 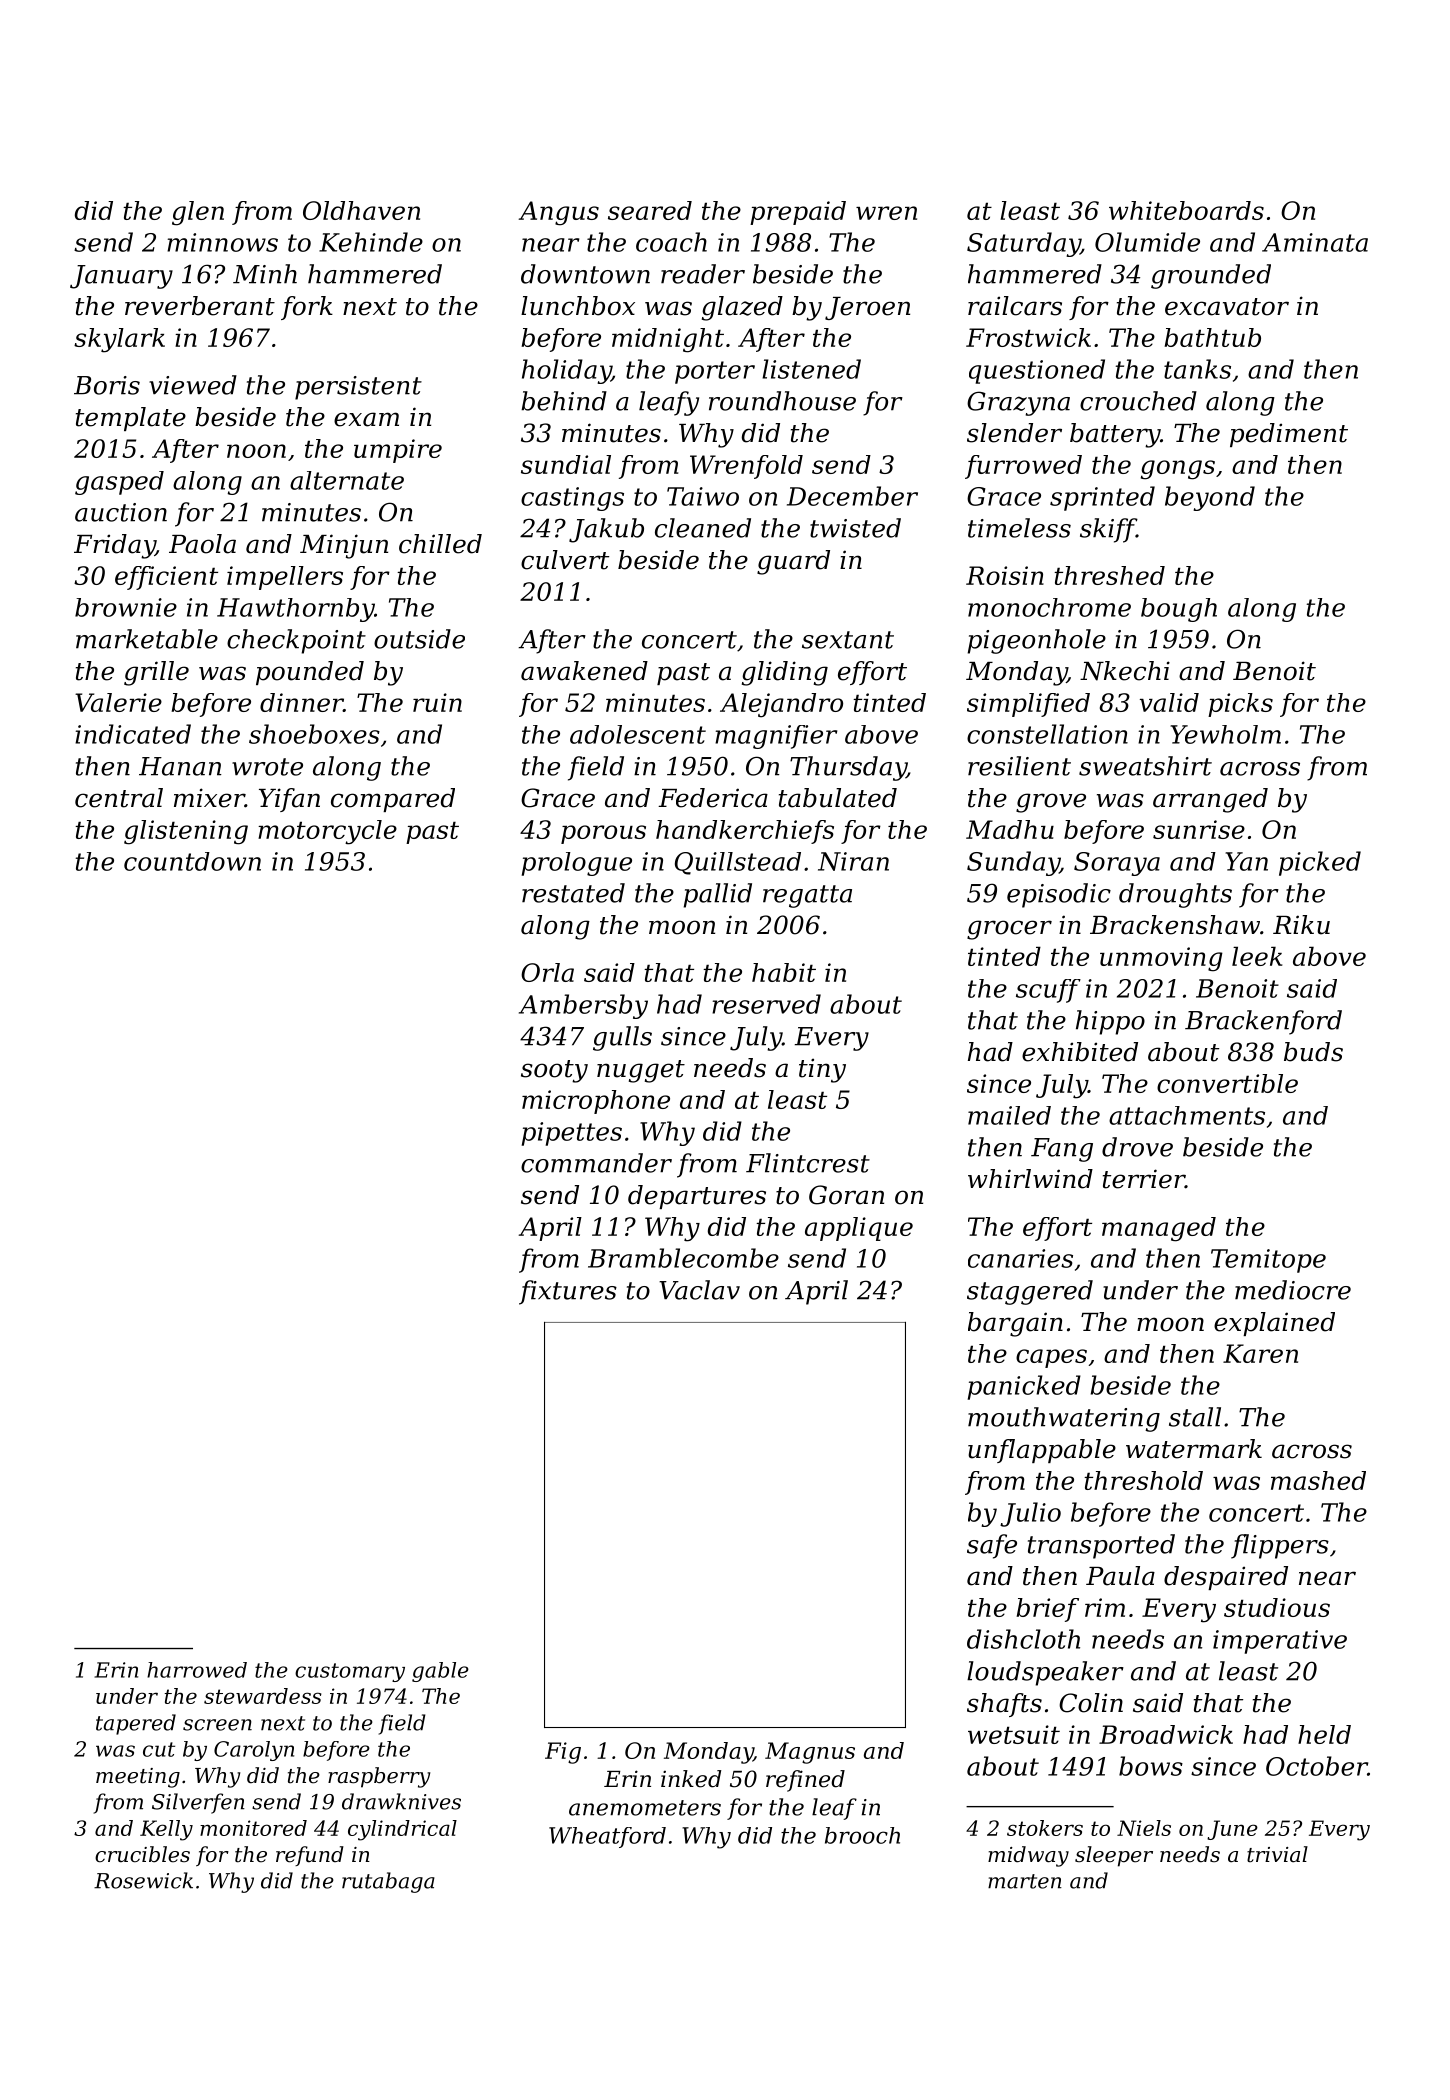 What do you see at coordinates (1151, 1766) in the page?
I see `bows` at bounding box center [1151, 1766].
